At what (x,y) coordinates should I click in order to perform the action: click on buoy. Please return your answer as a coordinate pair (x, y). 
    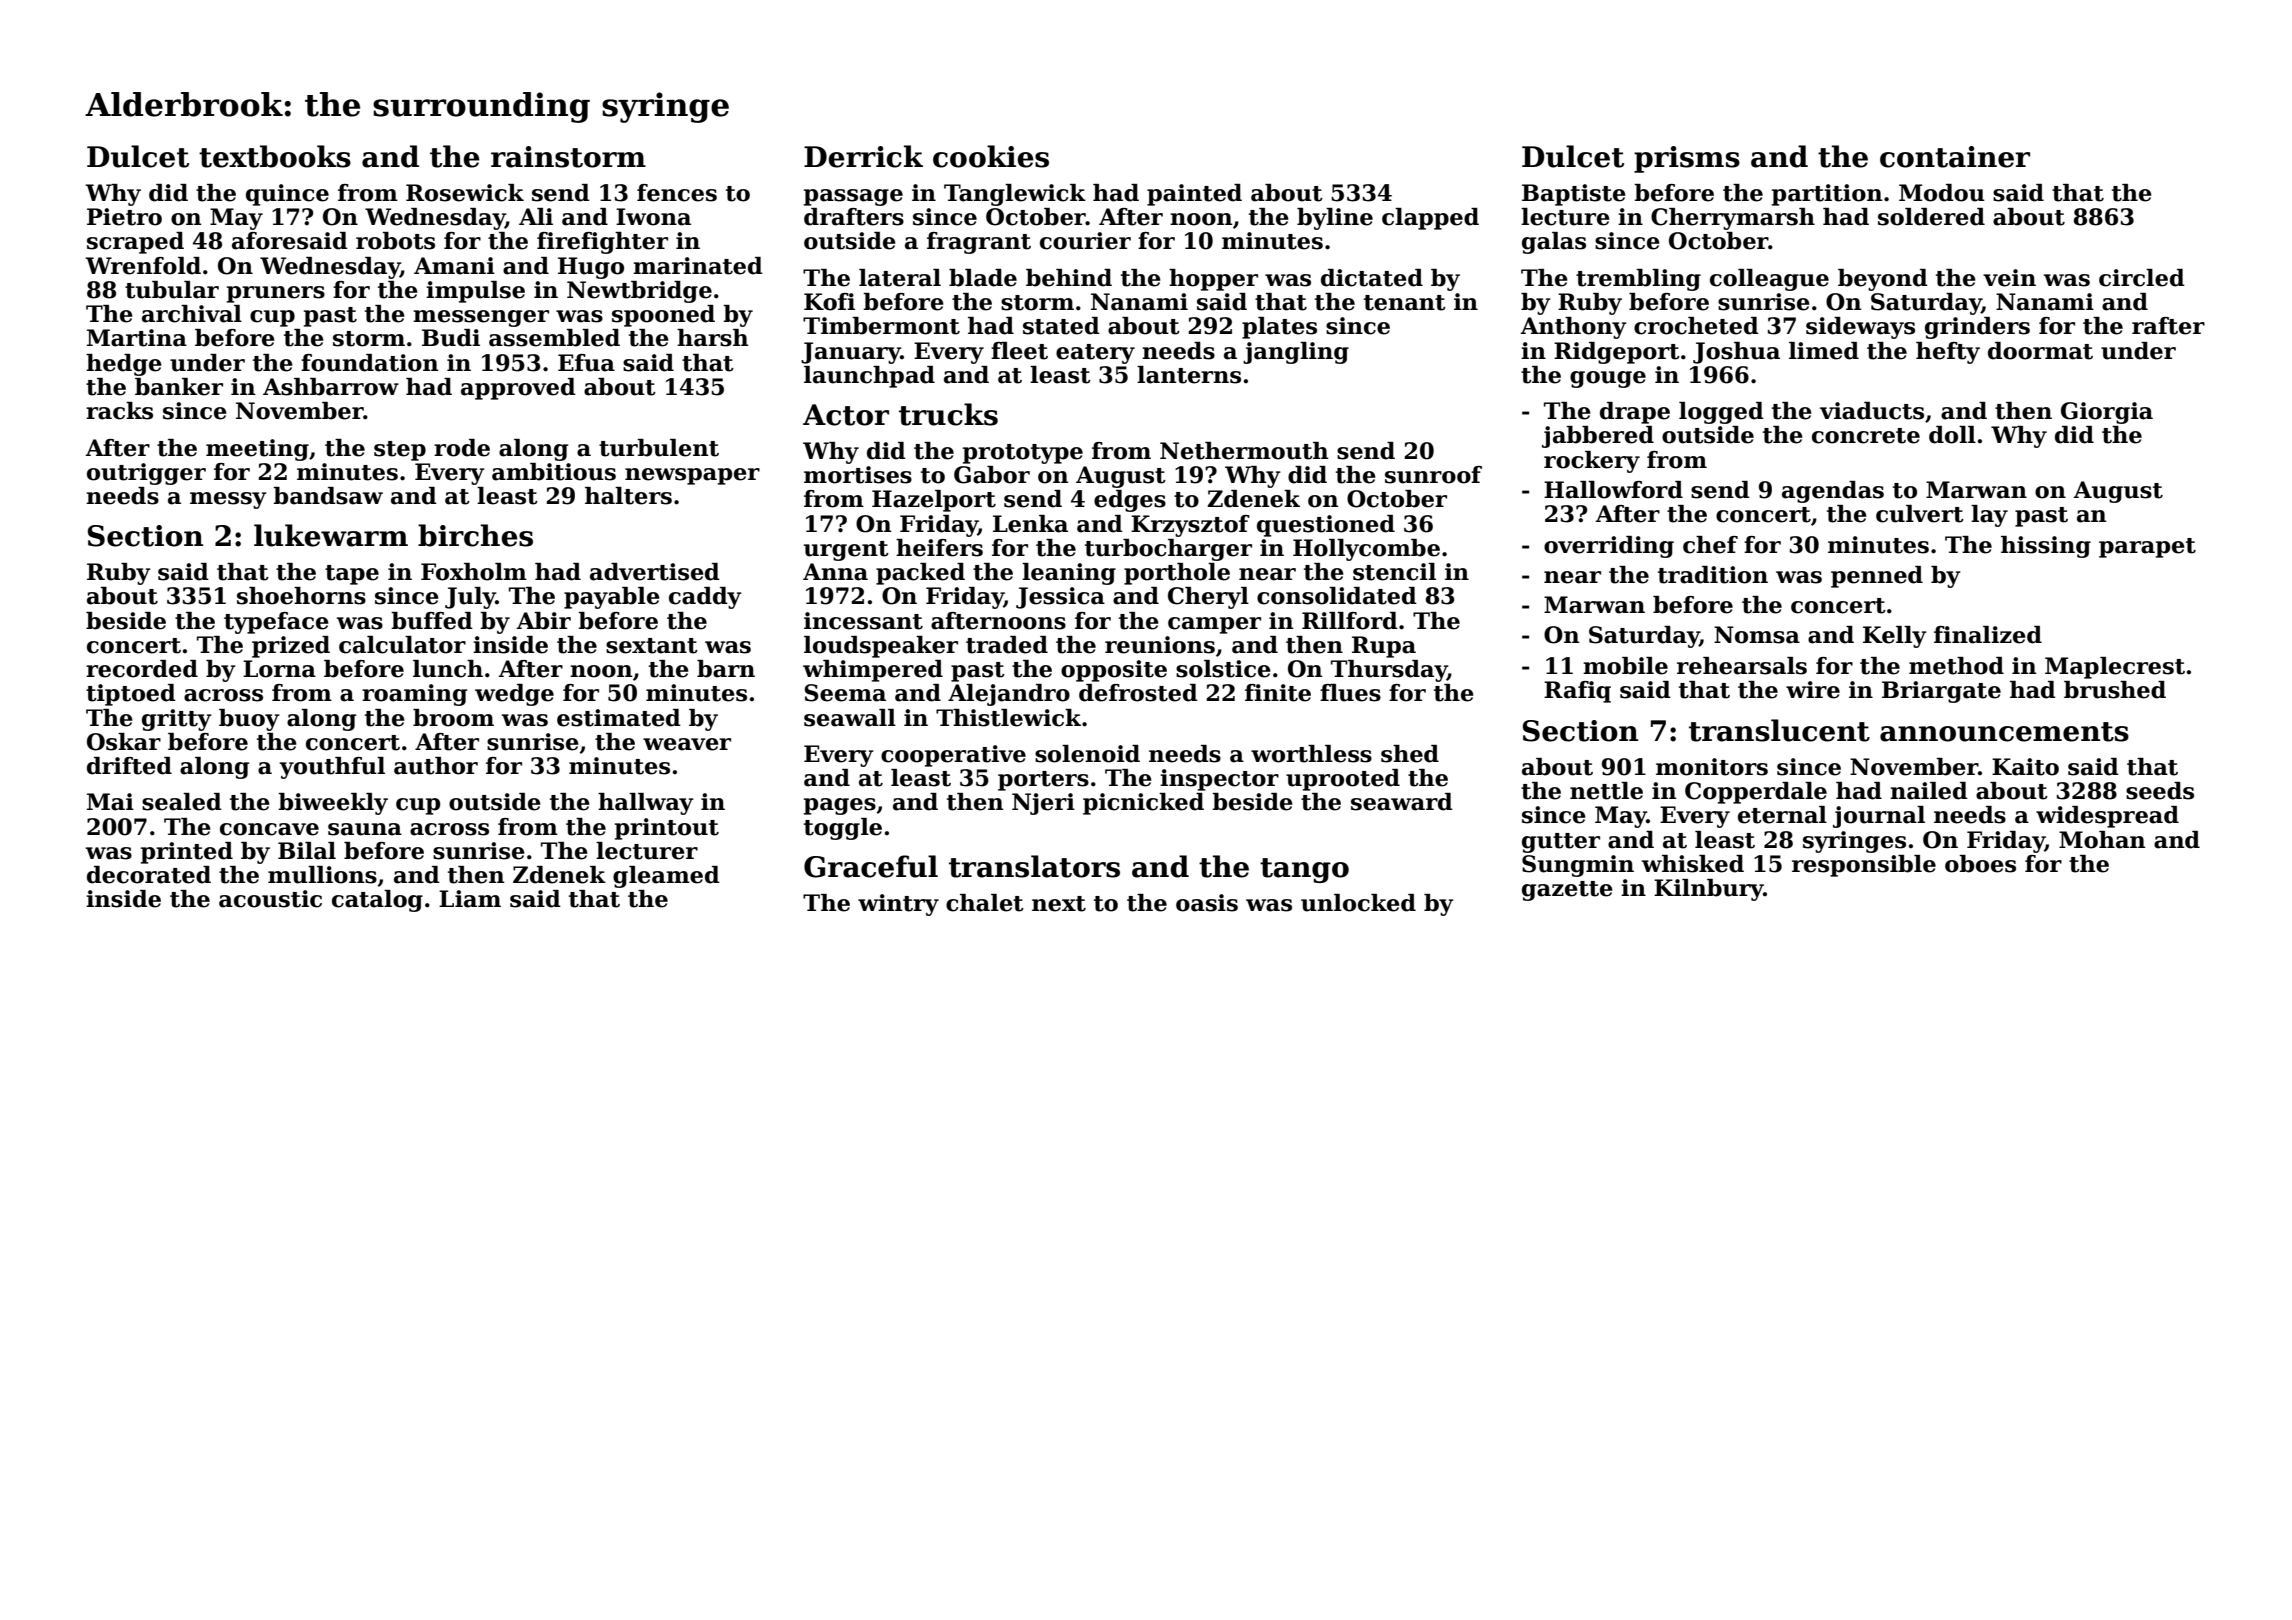
    Looking at the image, I should click on (249, 720).
